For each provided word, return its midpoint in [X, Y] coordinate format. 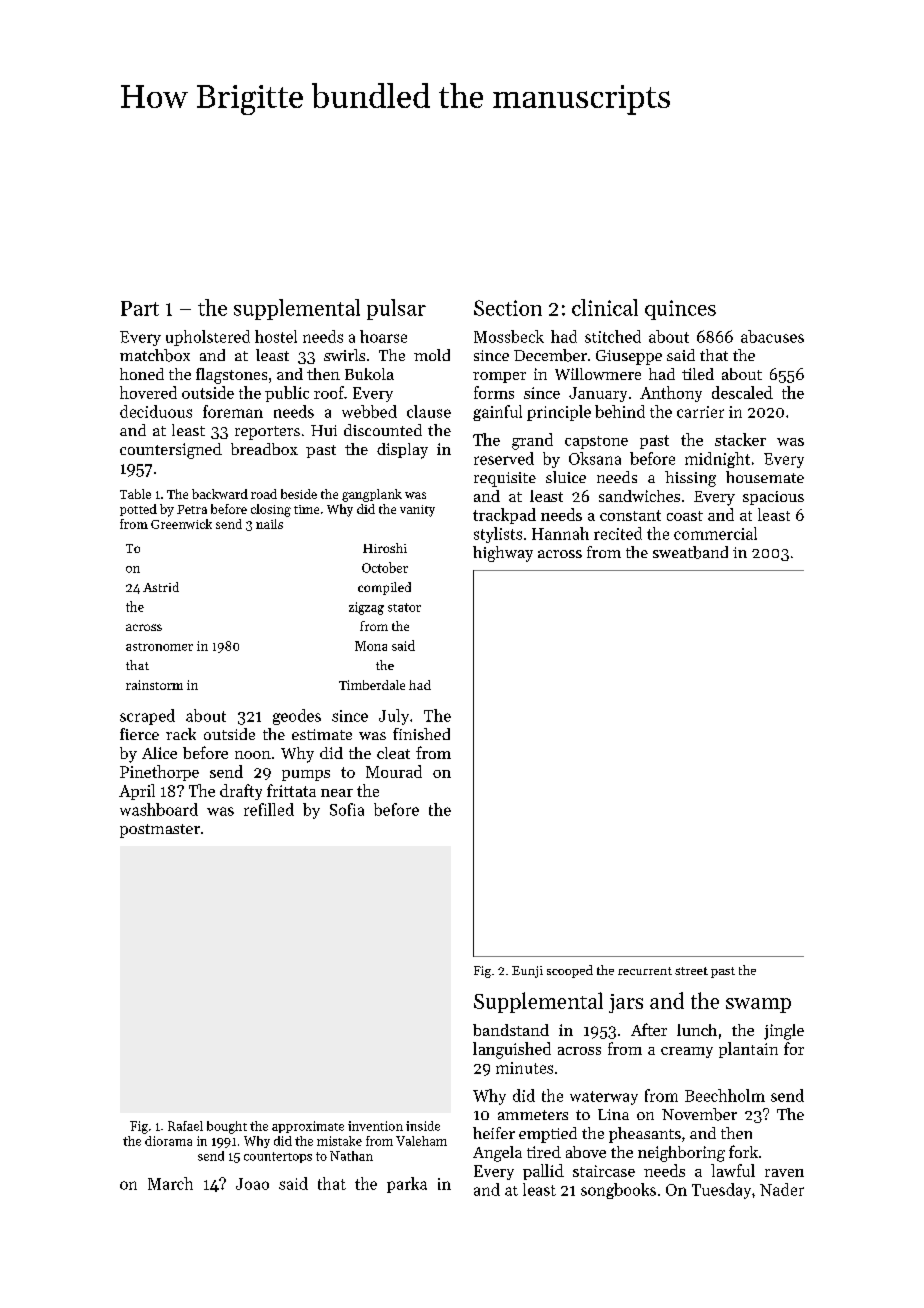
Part [140, 308]
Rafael [185, 1126]
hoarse [383, 336]
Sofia [347, 809]
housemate [765, 477]
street [691, 971]
